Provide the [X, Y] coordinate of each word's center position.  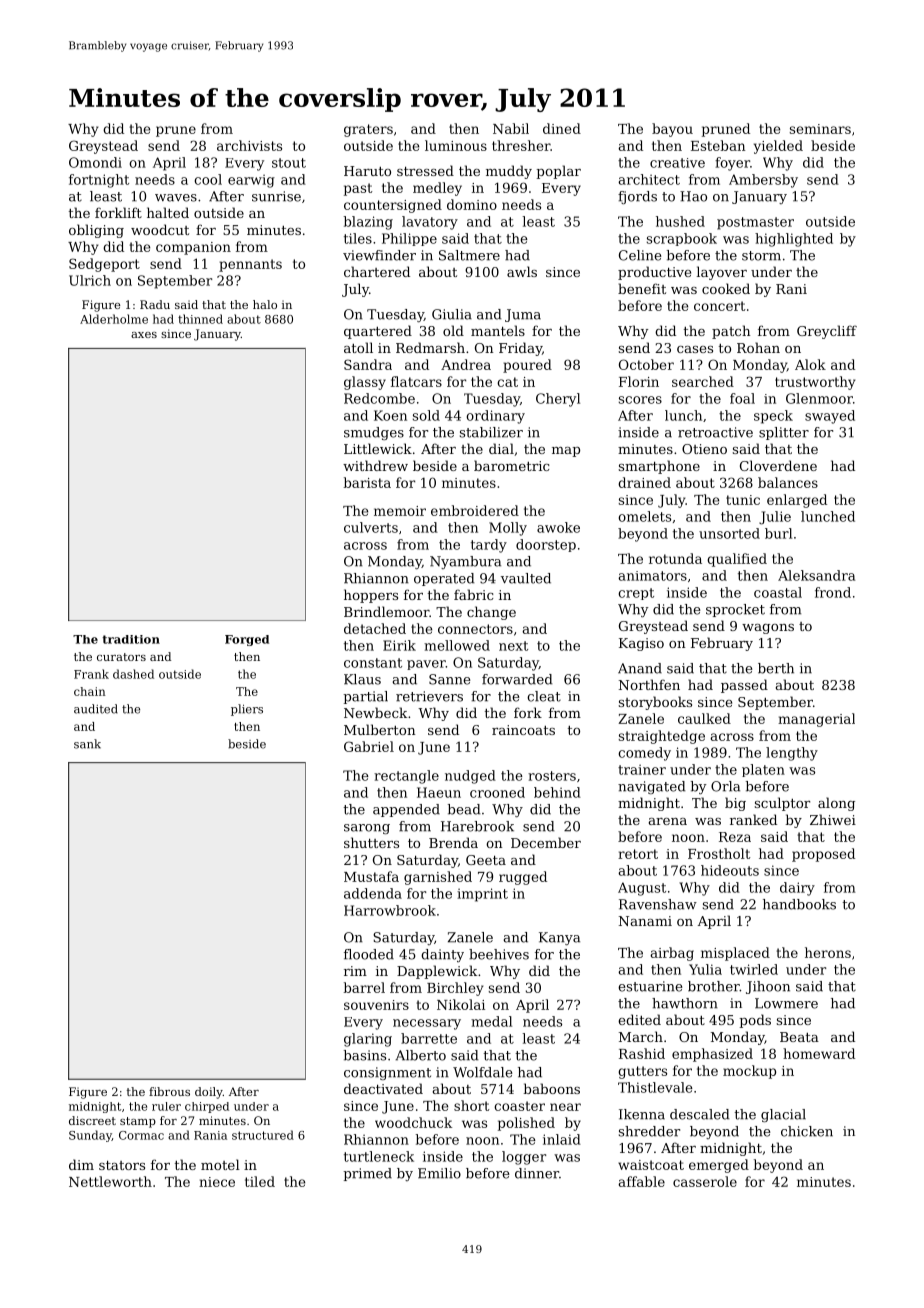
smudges [374, 433]
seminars [820, 129]
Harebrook [477, 826]
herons [828, 952]
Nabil [511, 128]
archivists [249, 145]
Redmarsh [430, 347]
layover [721, 273]
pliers [247, 710]
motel [220, 1164]
